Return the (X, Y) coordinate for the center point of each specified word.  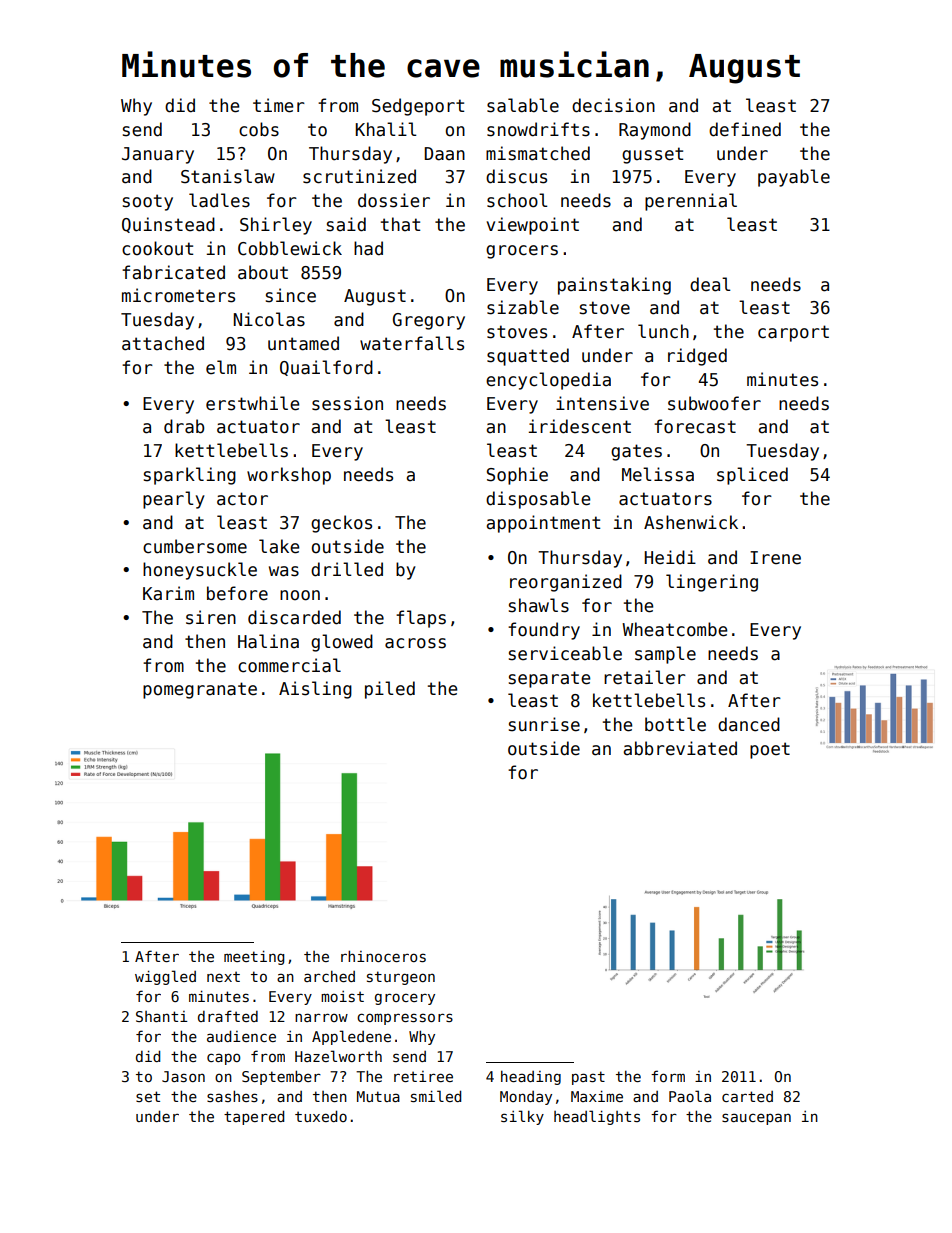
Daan (444, 154)
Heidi (670, 557)
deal (710, 284)
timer (279, 105)
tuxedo (321, 1116)
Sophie (517, 476)
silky (522, 1117)
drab (184, 426)
